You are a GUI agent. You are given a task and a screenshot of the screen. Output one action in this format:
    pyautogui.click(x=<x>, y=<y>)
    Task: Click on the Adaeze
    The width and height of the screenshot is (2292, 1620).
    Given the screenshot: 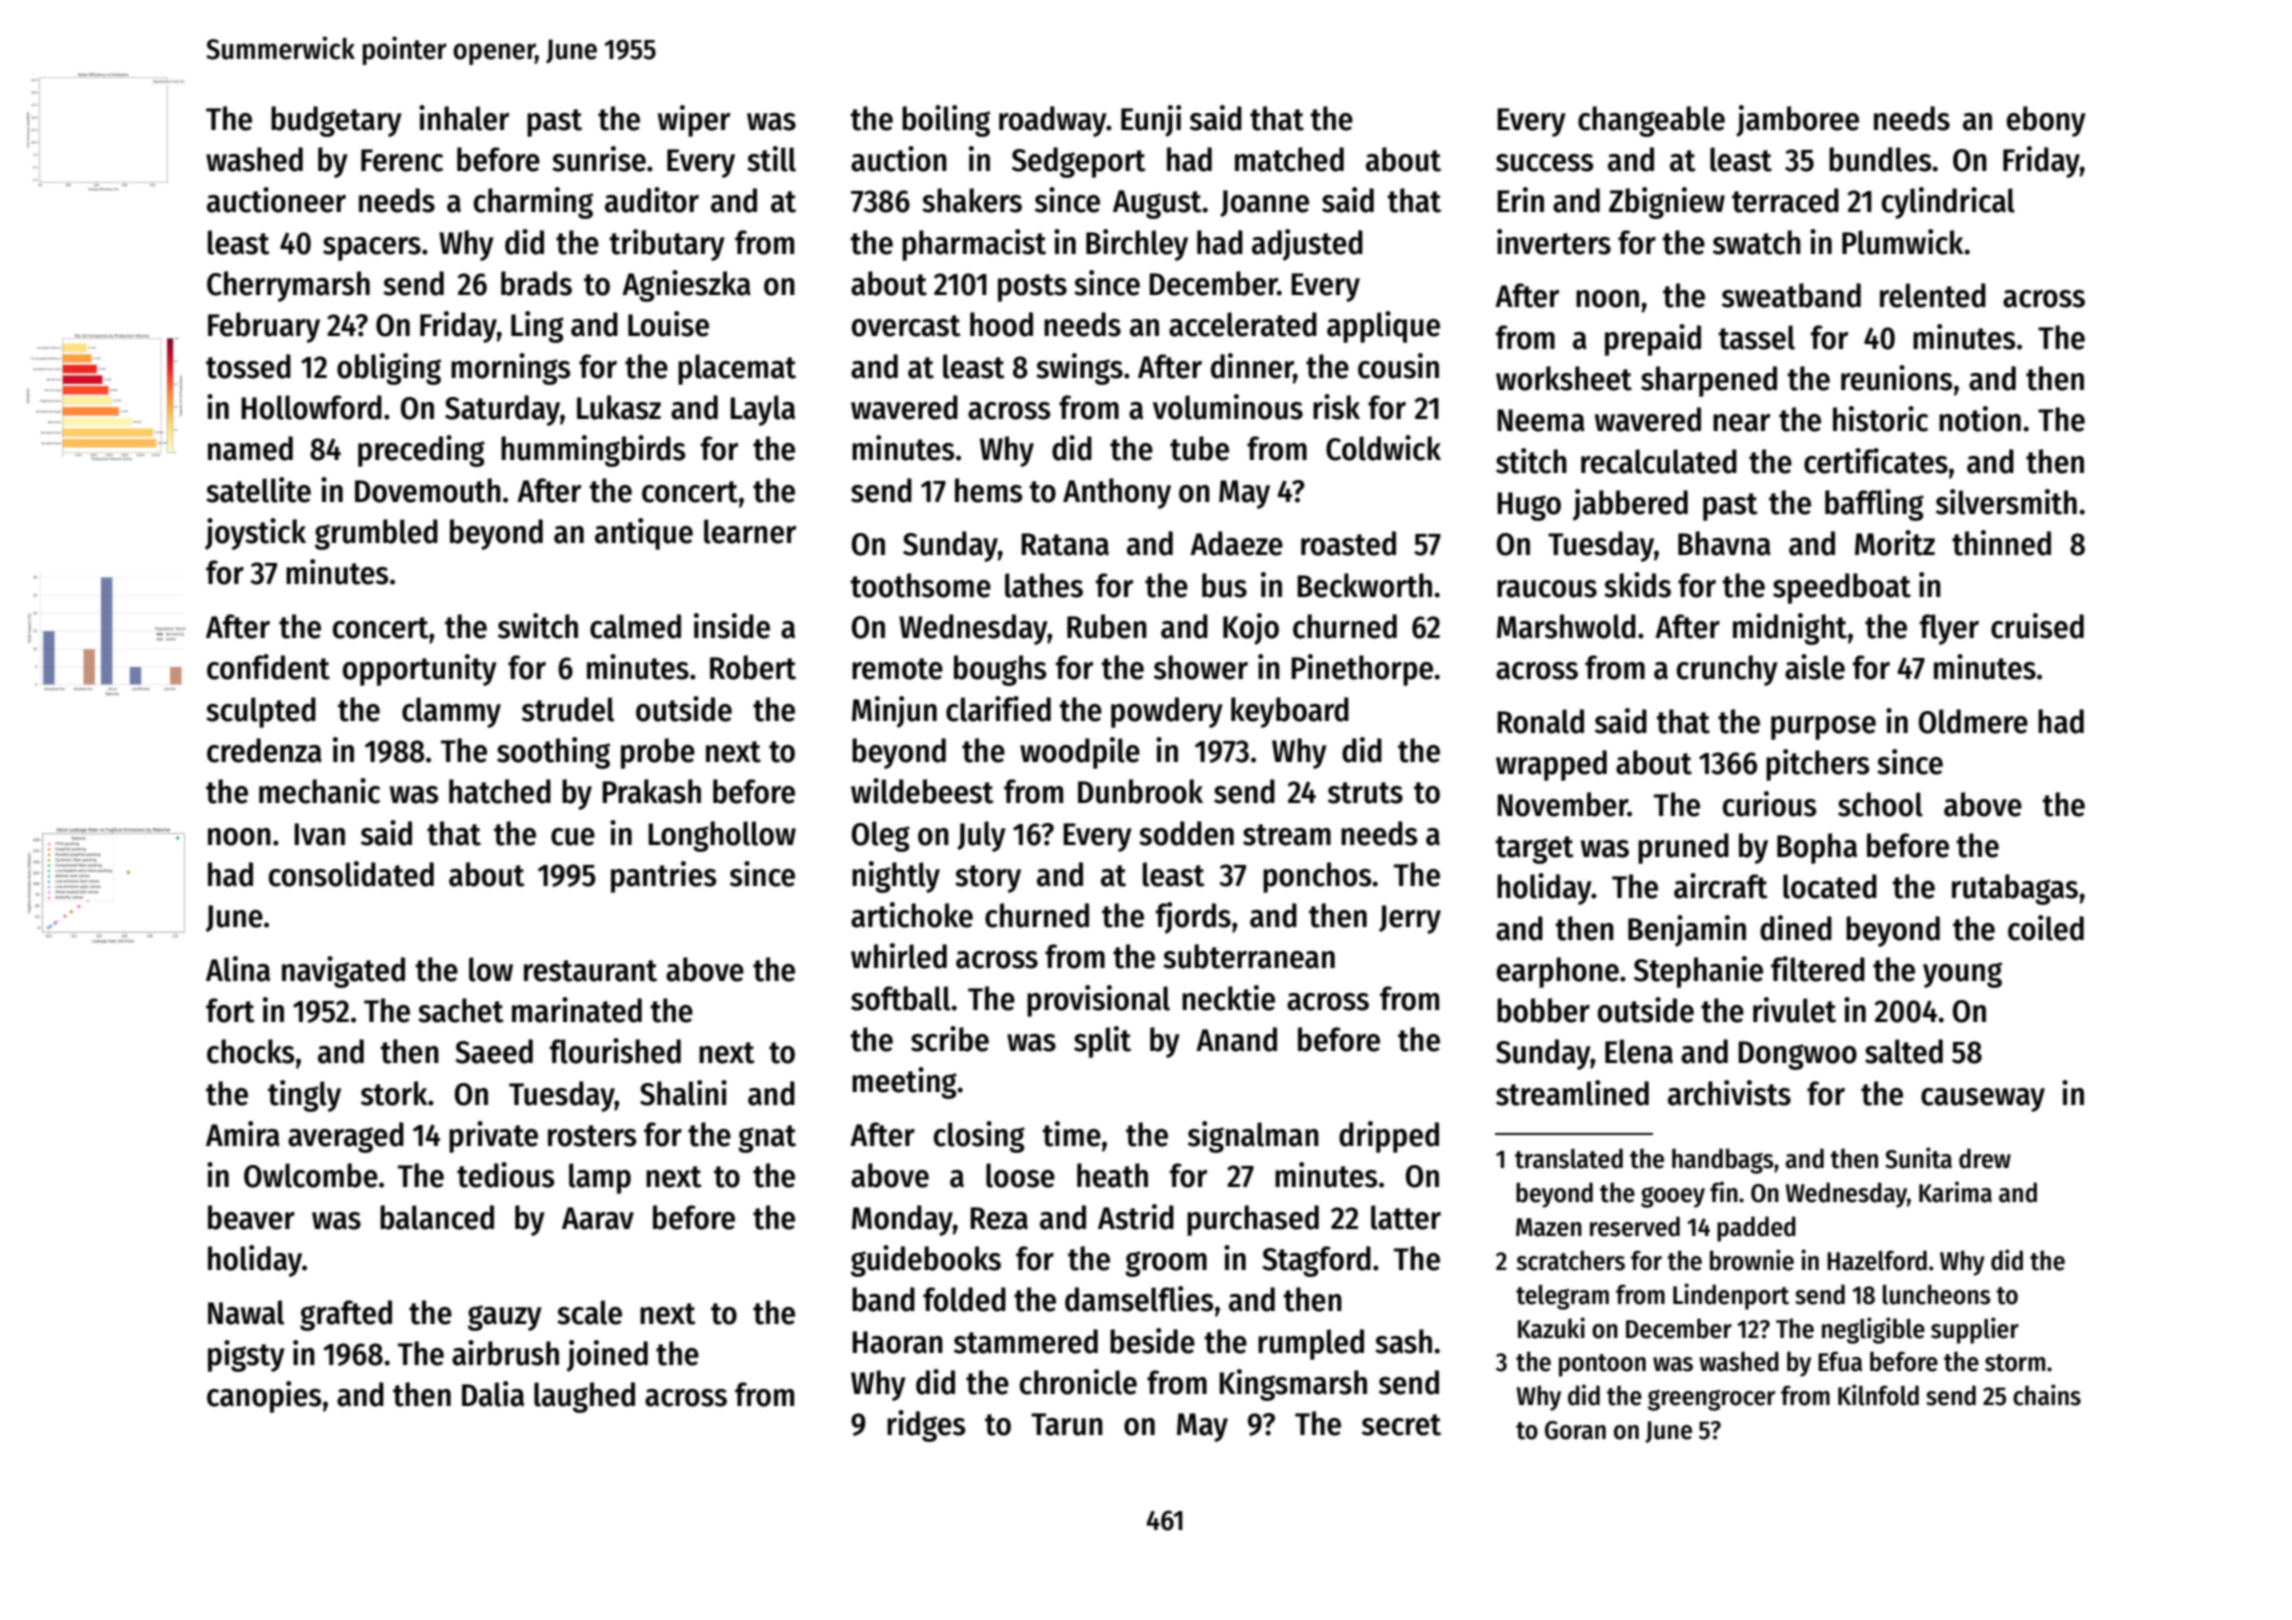 What is the action you would take?
    pyautogui.click(x=1236, y=543)
